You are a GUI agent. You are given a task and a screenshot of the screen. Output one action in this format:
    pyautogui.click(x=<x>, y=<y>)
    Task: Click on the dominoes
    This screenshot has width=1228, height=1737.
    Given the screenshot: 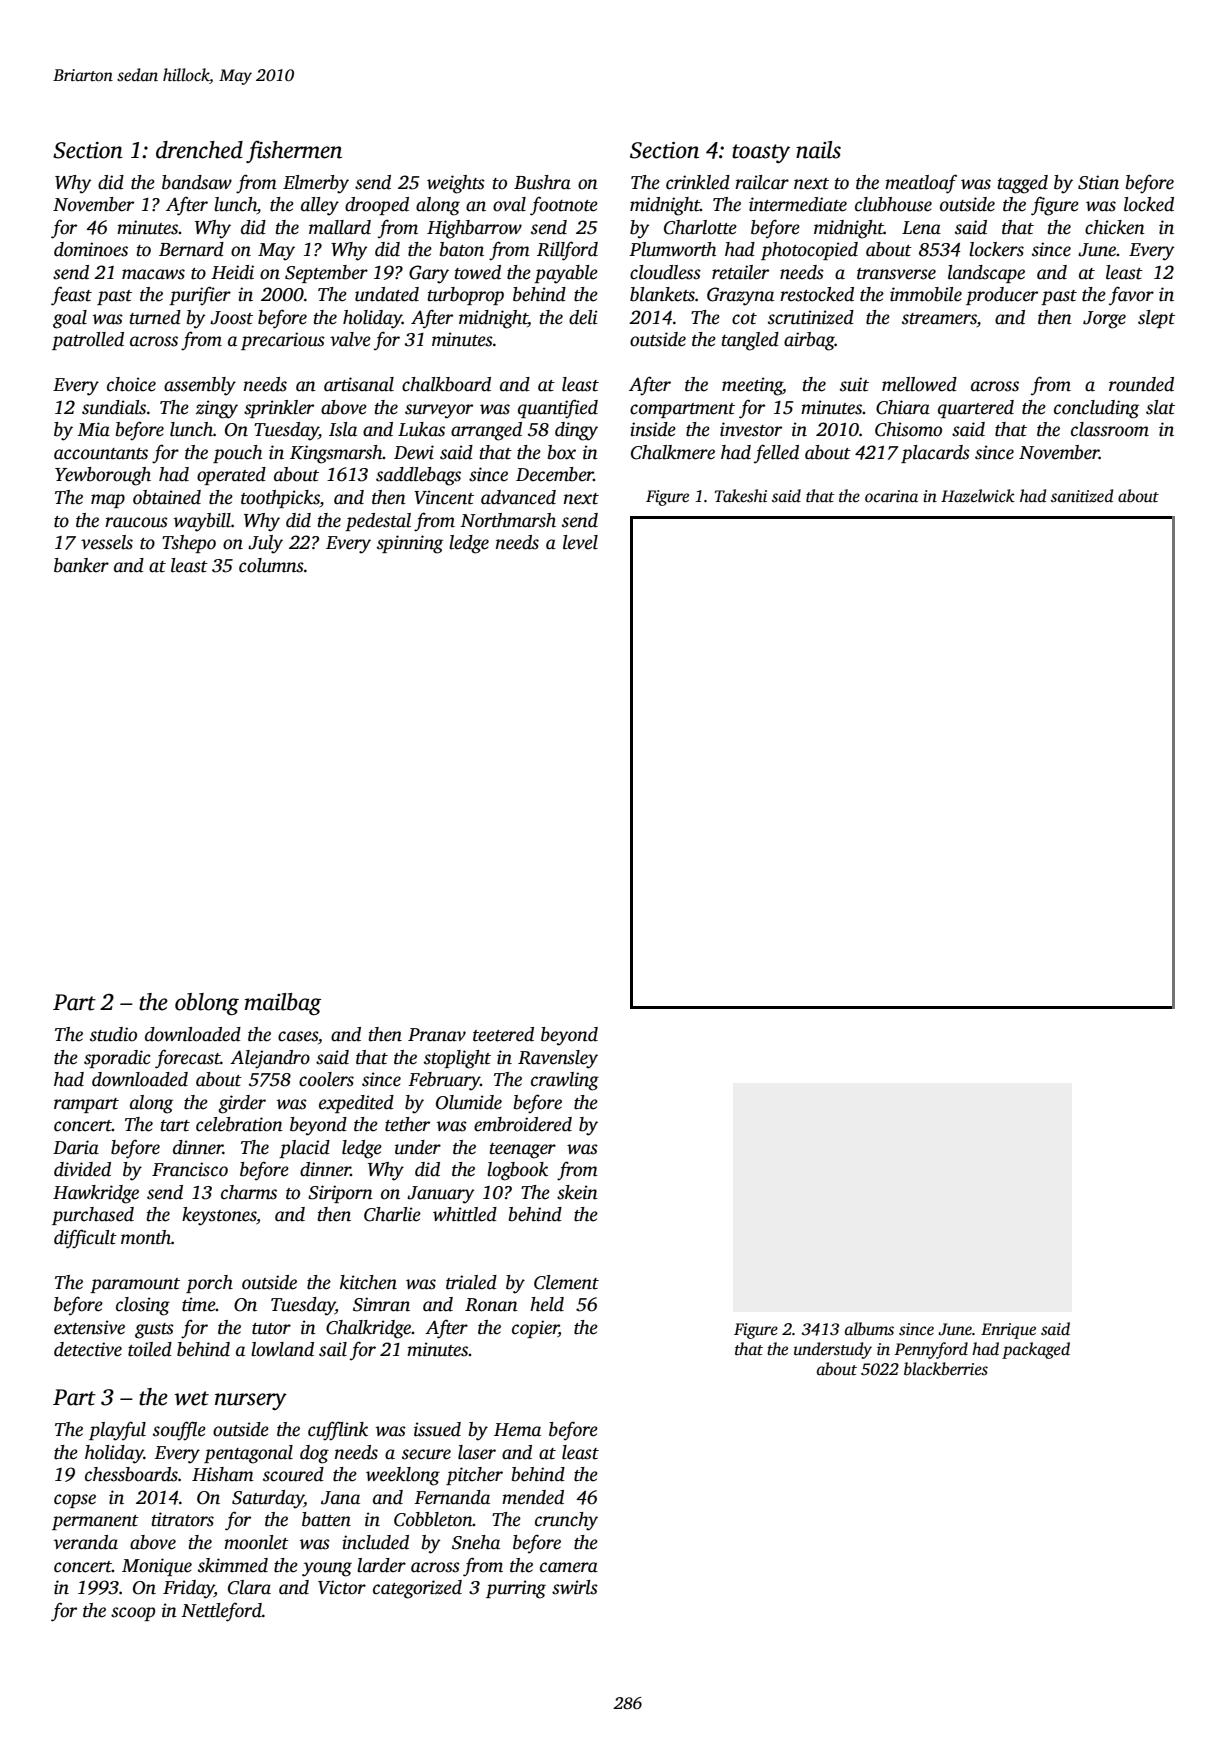 What is the action you would take?
    pyautogui.click(x=91, y=249)
